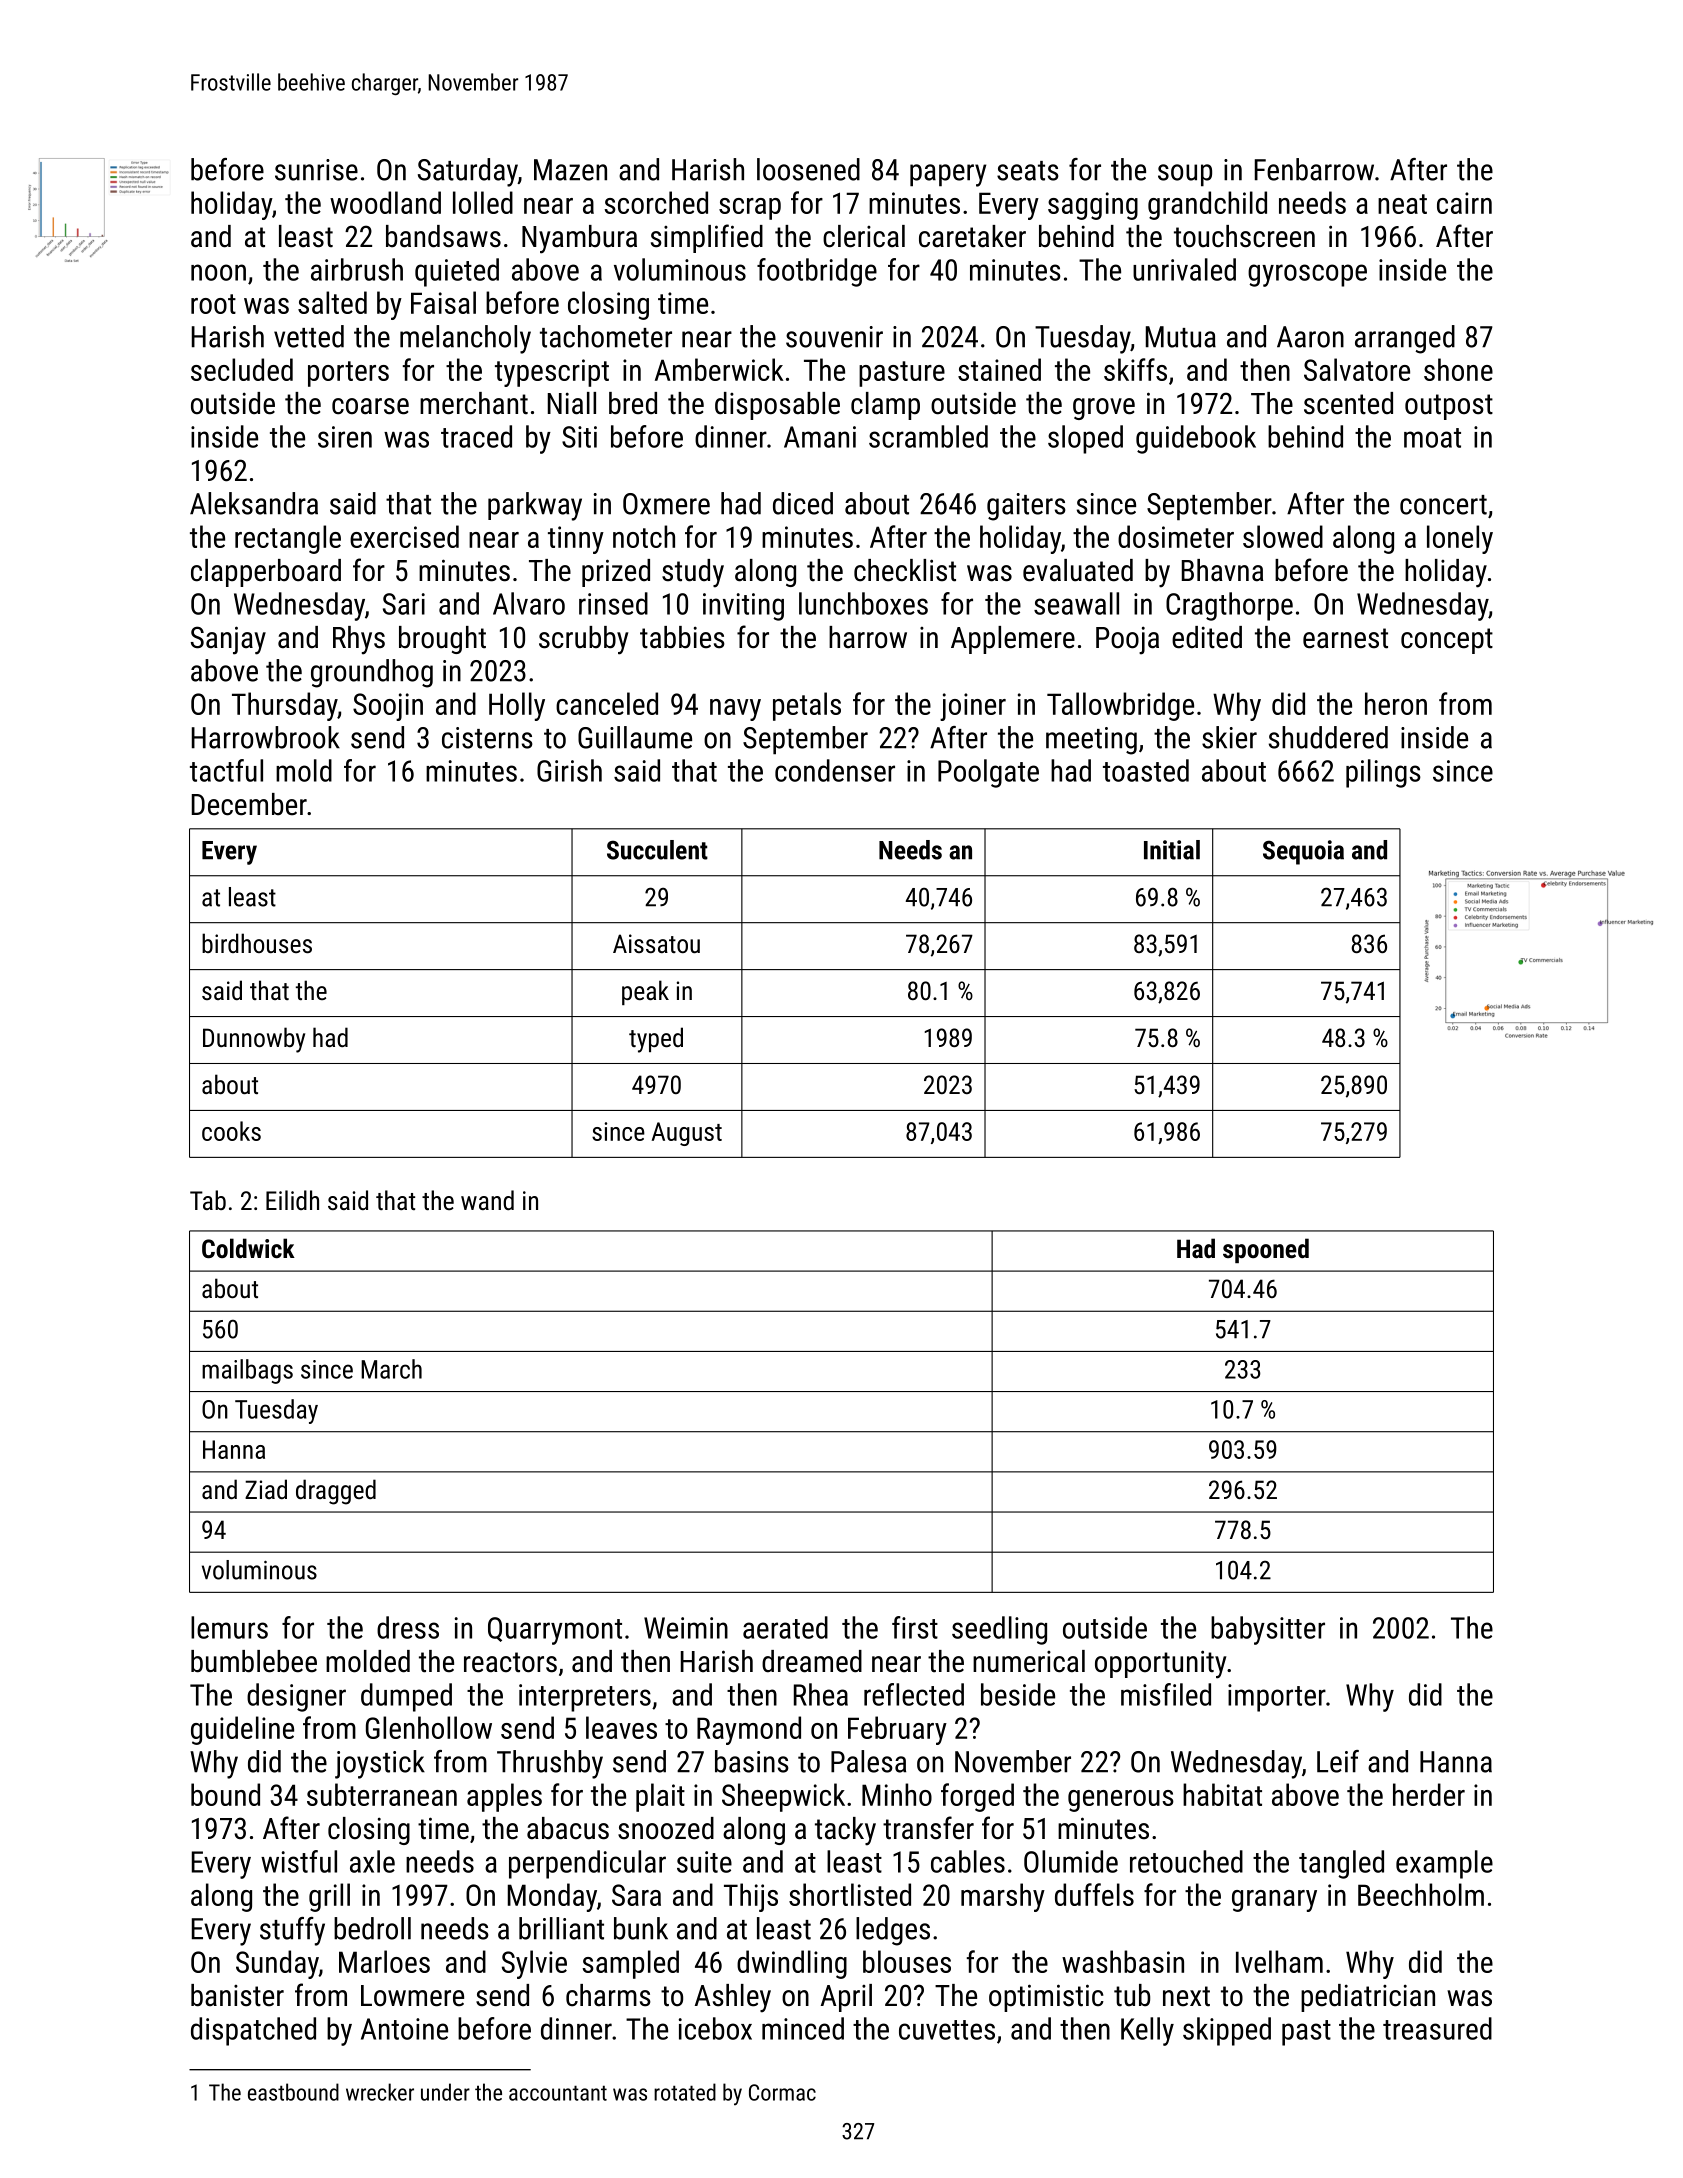  Describe the element at coordinates (316, 170) in the screenshot. I see `sunrise` at that location.
